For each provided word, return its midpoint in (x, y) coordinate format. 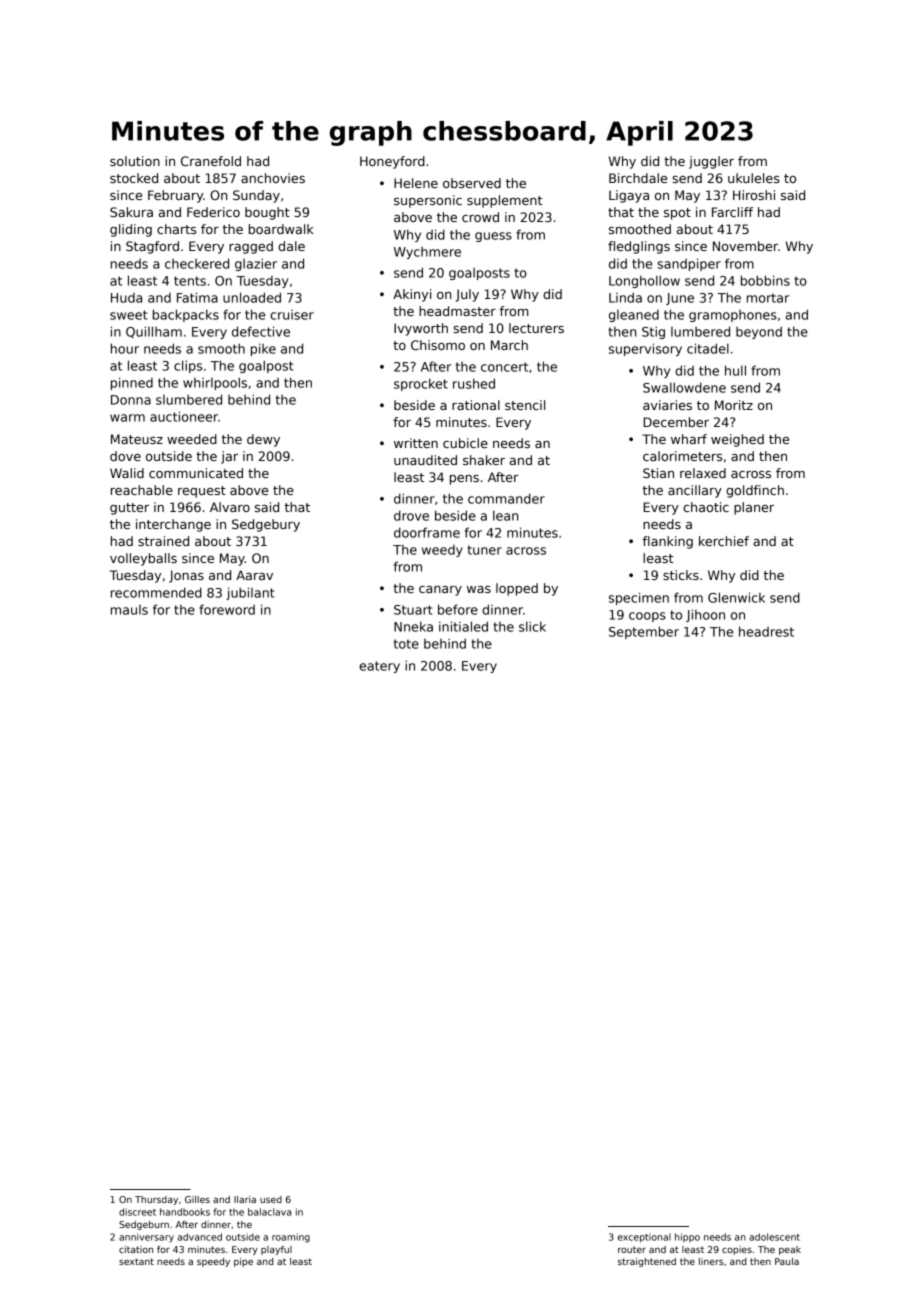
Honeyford (392, 162)
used (271, 1199)
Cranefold (211, 161)
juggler (711, 162)
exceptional (644, 1238)
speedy (213, 1262)
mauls (129, 610)
